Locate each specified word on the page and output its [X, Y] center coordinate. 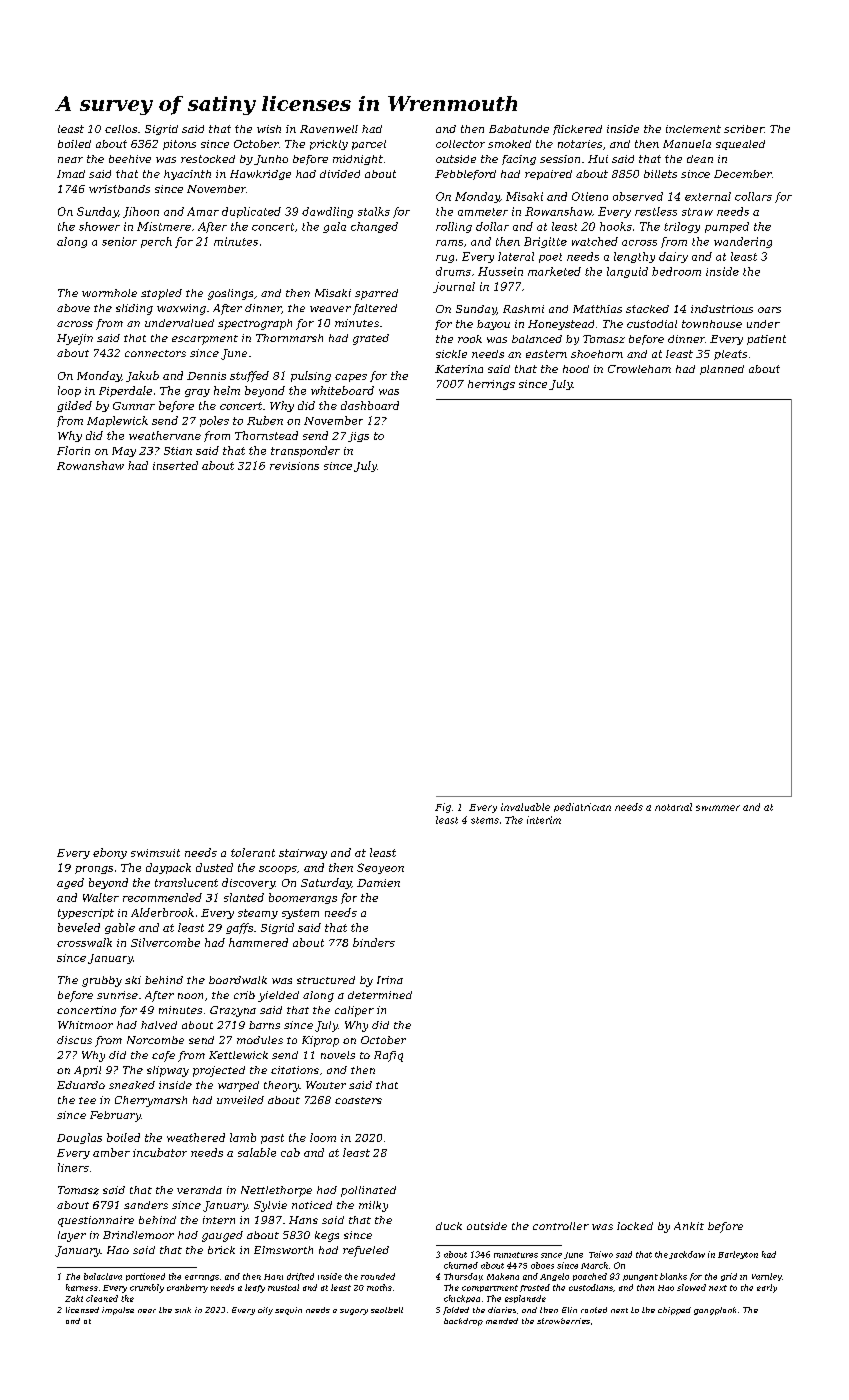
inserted [175, 465]
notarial [673, 807]
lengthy [634, 257]
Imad [71, 174]
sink [183, 1310]
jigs [358, 437]
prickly [329, 145]
